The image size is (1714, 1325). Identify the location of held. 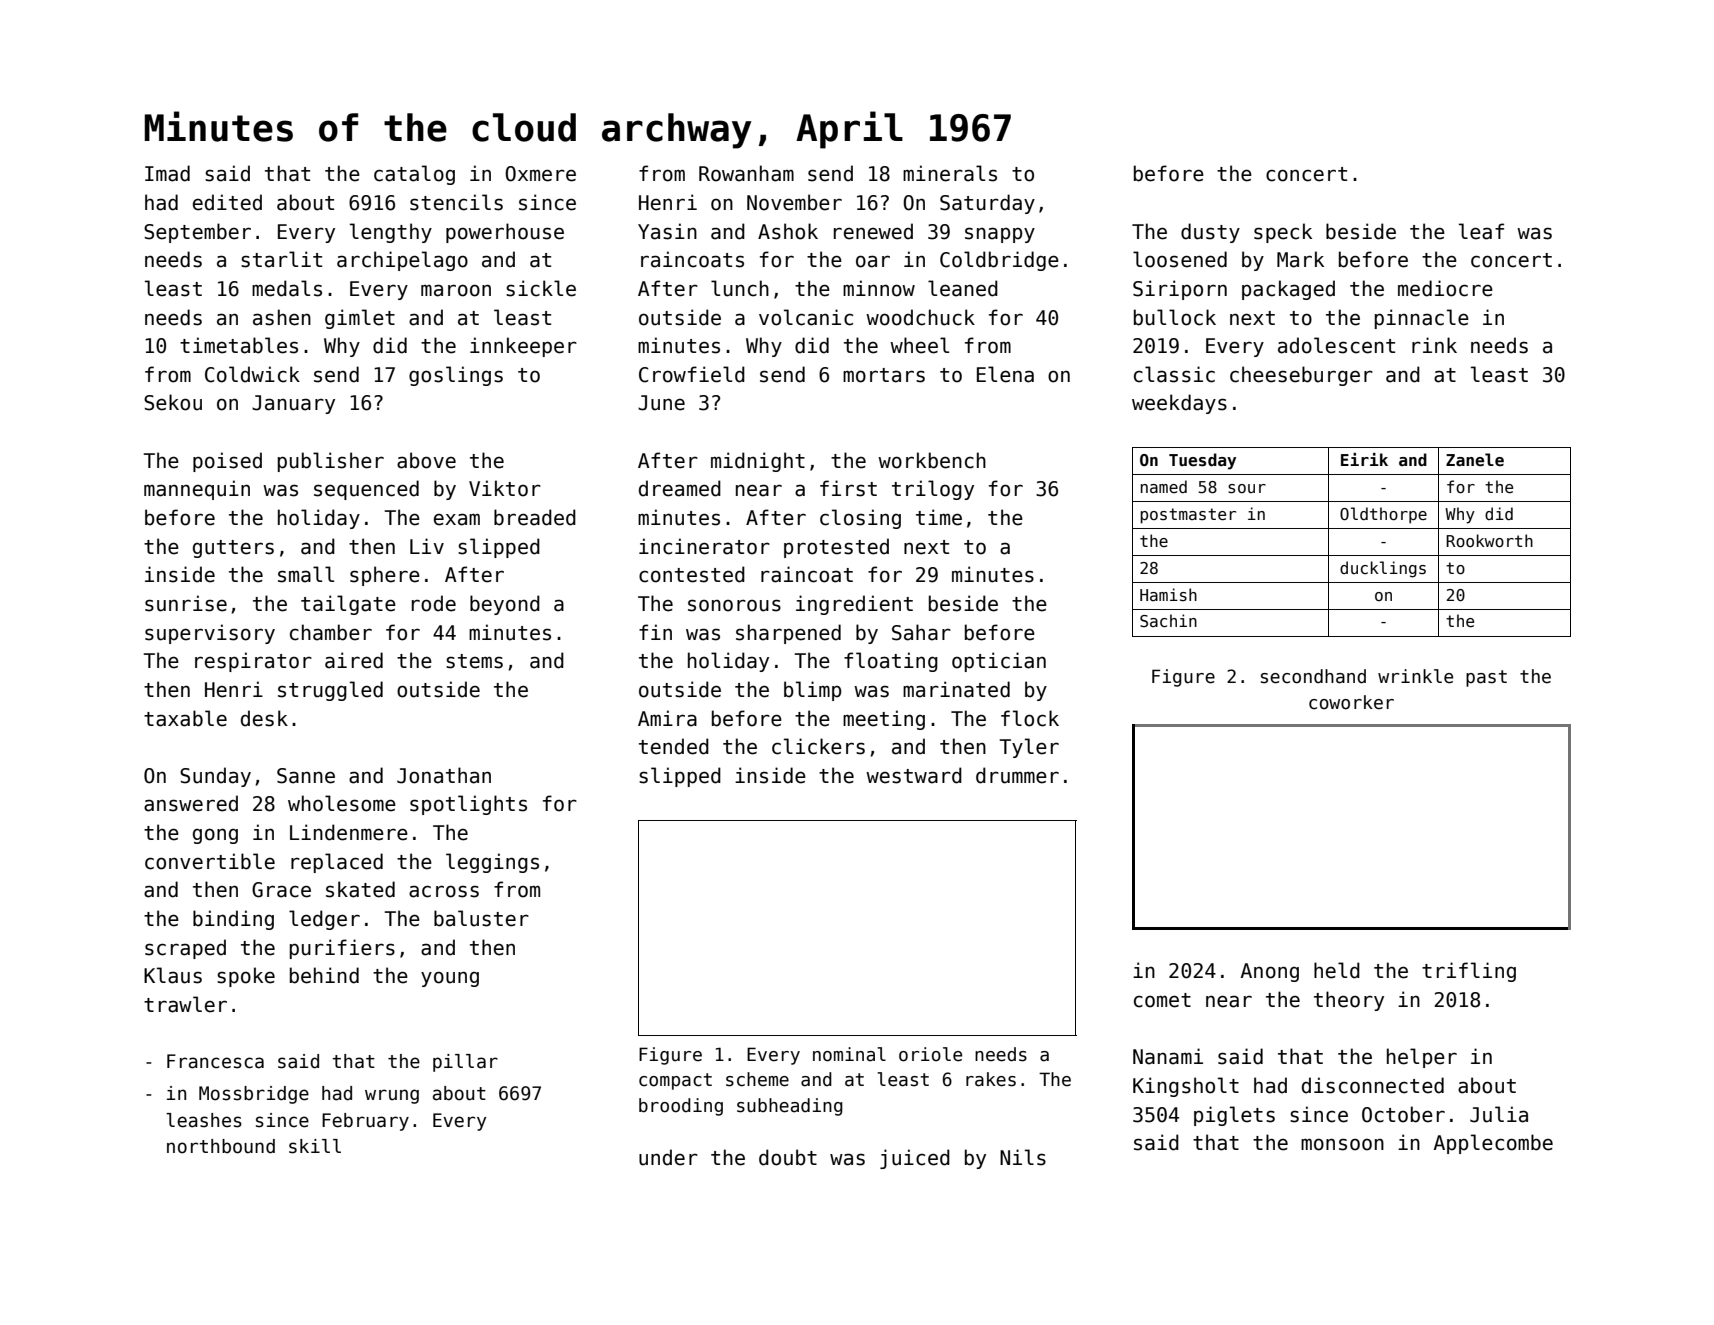
(1337, 970).
